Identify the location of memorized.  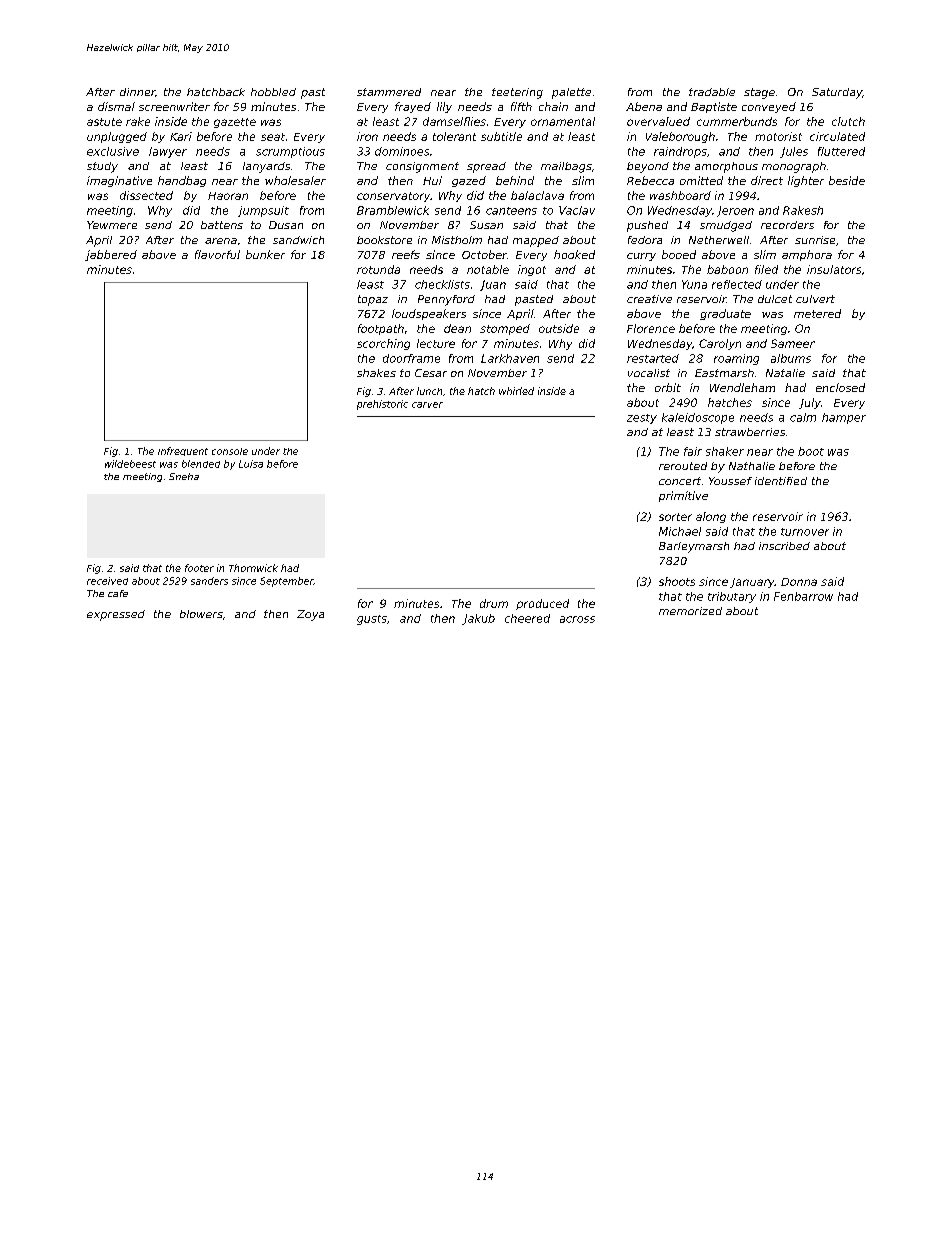
(690, 611).
